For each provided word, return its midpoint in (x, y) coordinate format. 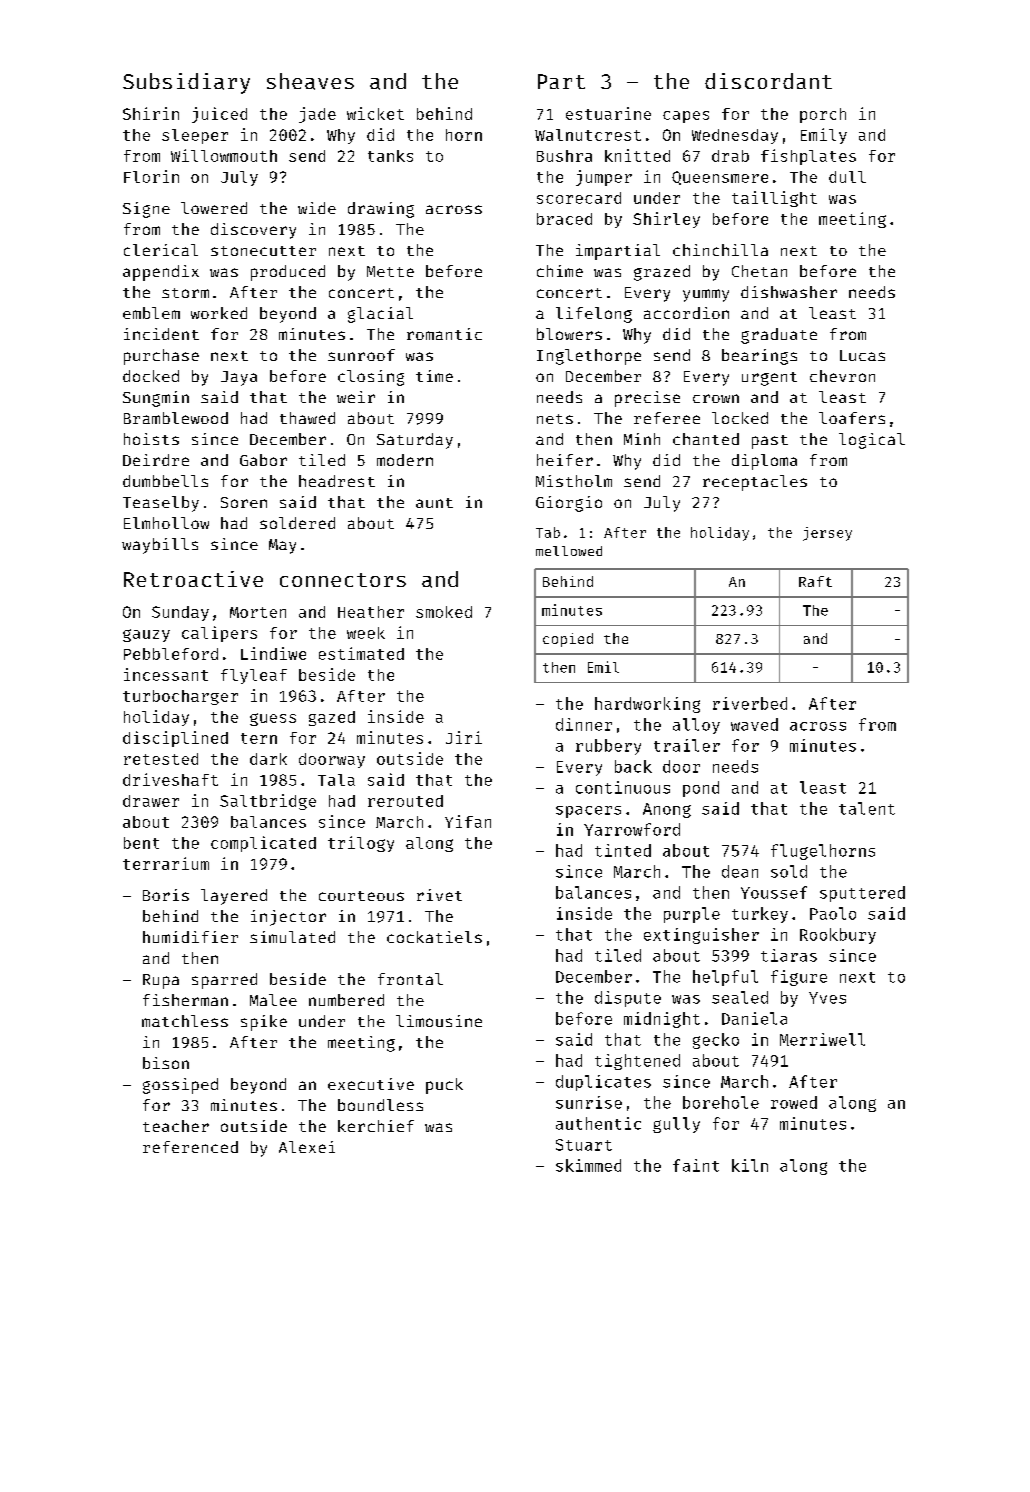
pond (701, 789)
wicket (375, 113)
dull (847, 177)
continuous (623, 787)
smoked (444, 612)
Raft (815, 581)
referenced (190, 1147)
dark (268, 759)
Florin (151, 176)
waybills (160, 546)
